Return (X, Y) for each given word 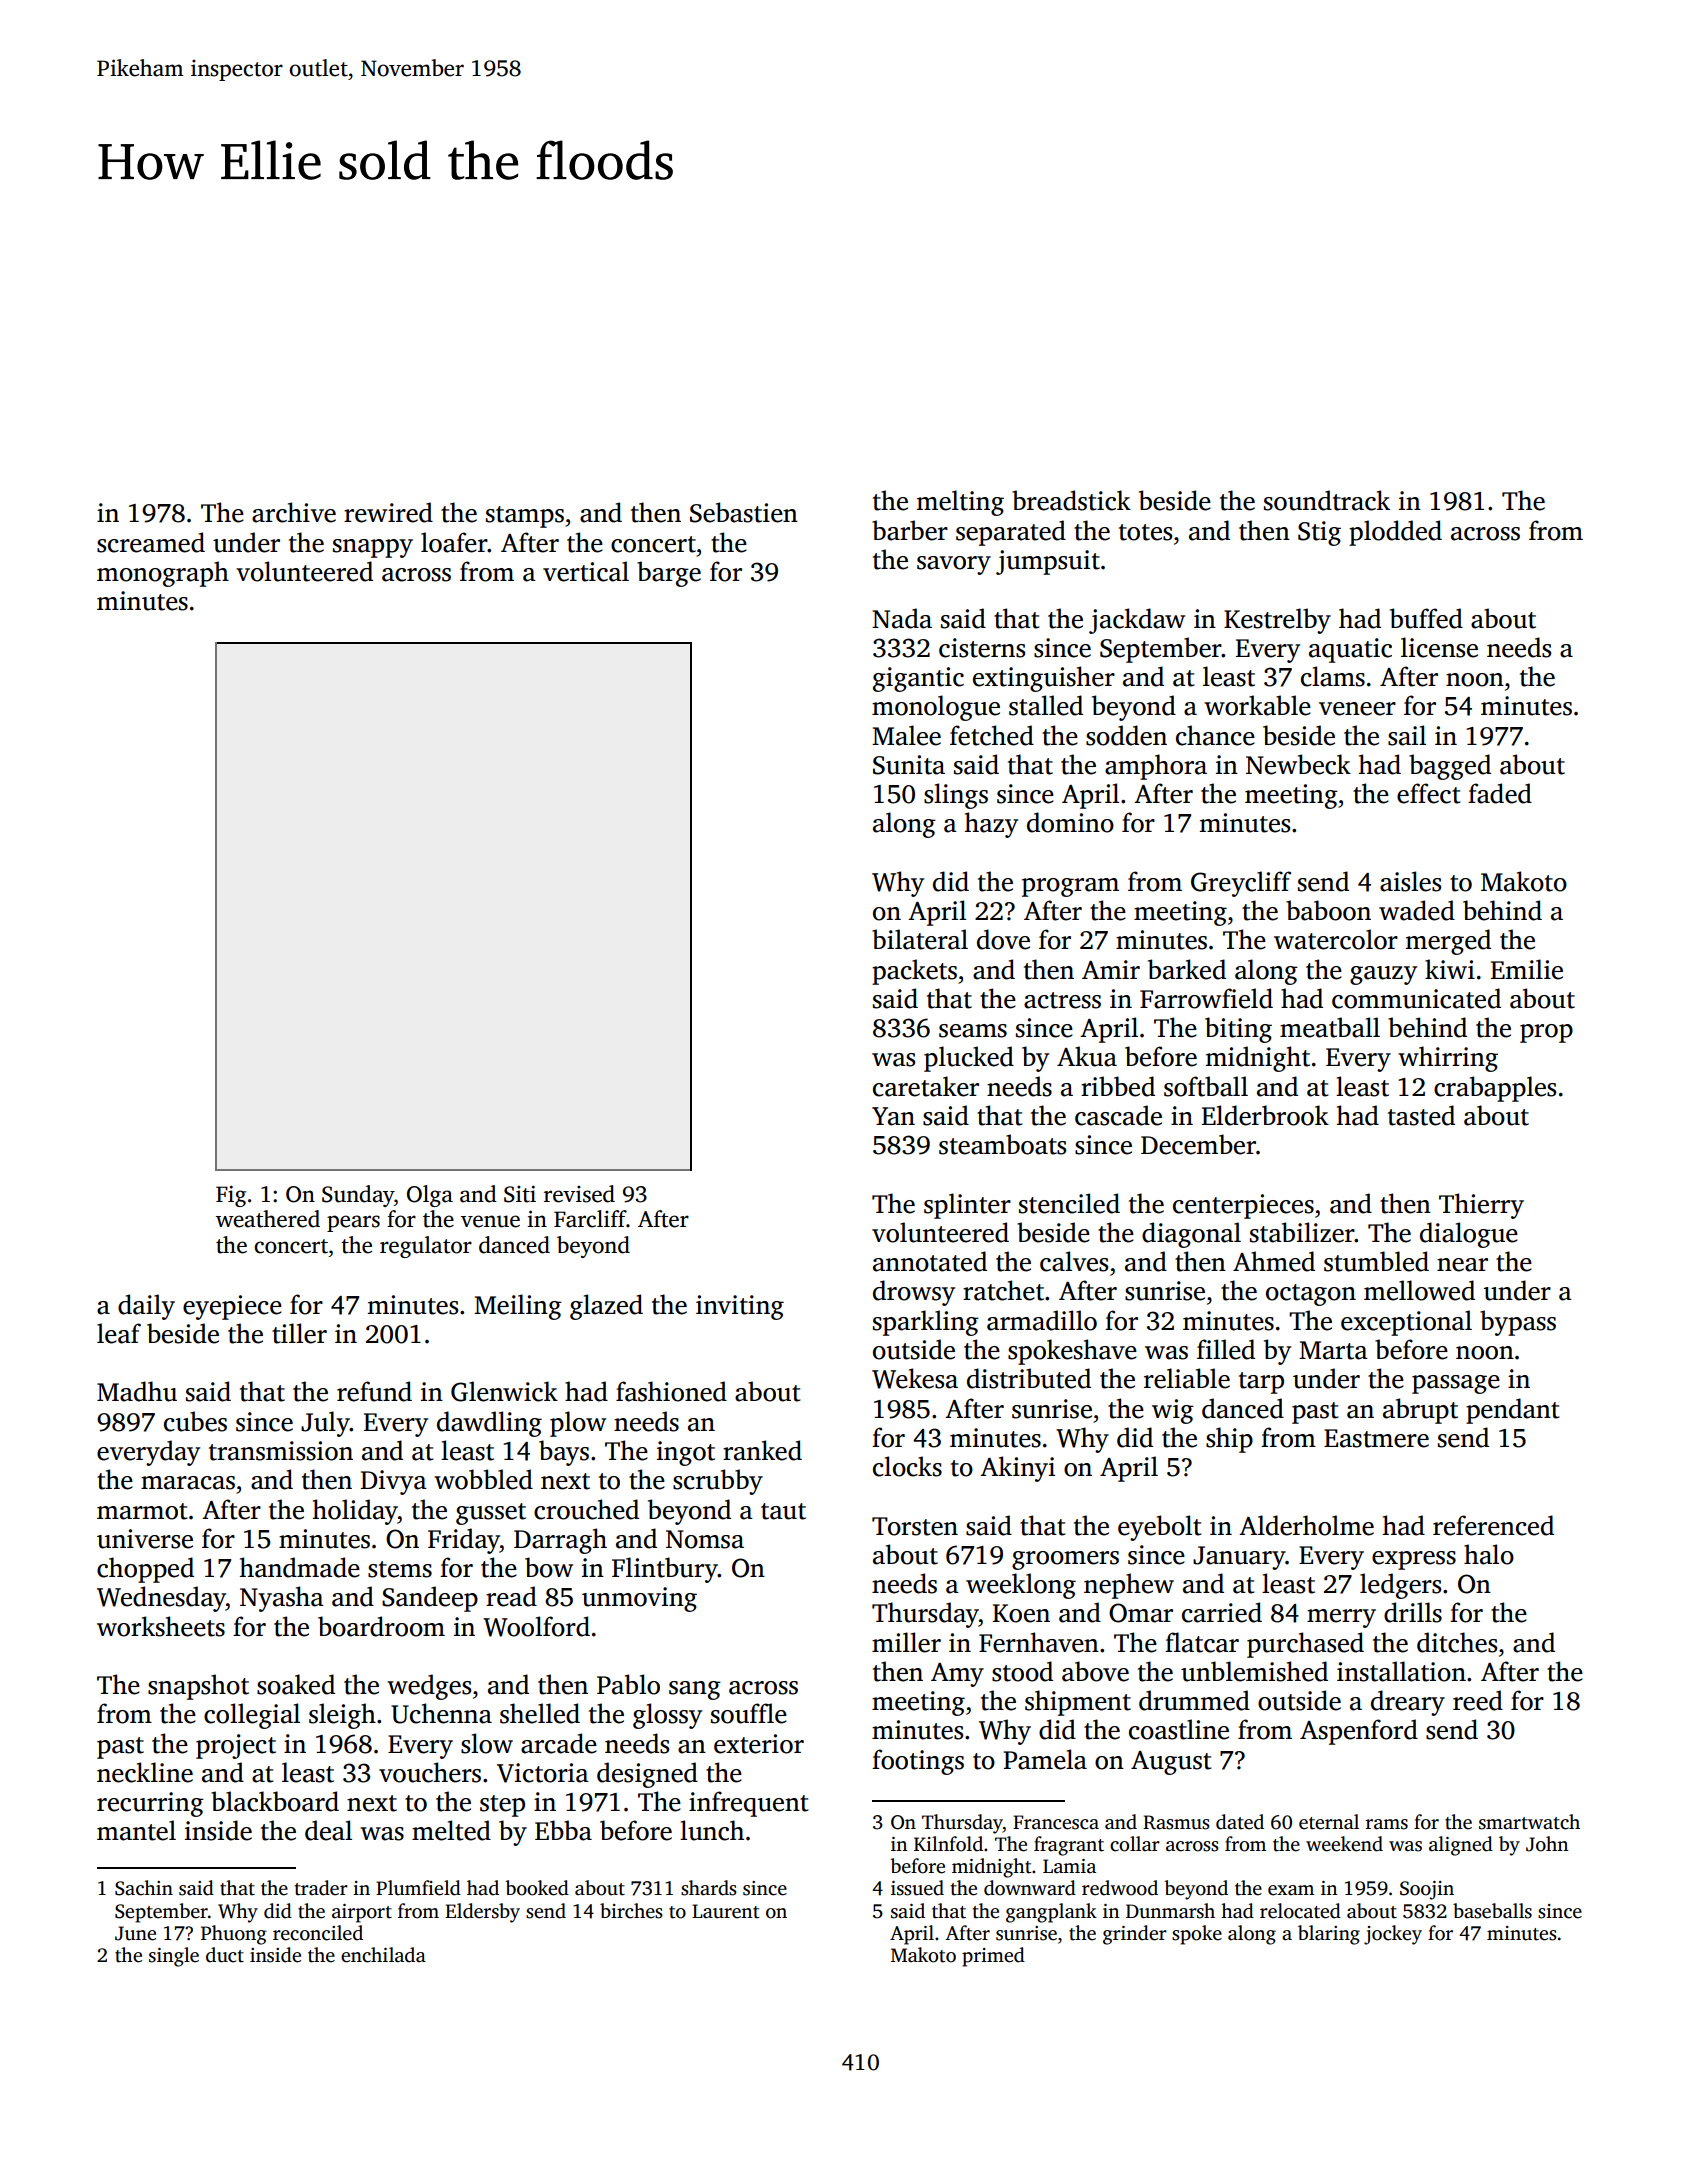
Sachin (144, 1888)
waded (1417, 910)
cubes (195, 1421)
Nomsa (705, 1539)
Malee (906, 735)
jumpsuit (1048, 562)
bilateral (920, 939)
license (1439, 647)
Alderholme (1306, 1525)
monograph (163, 574)
